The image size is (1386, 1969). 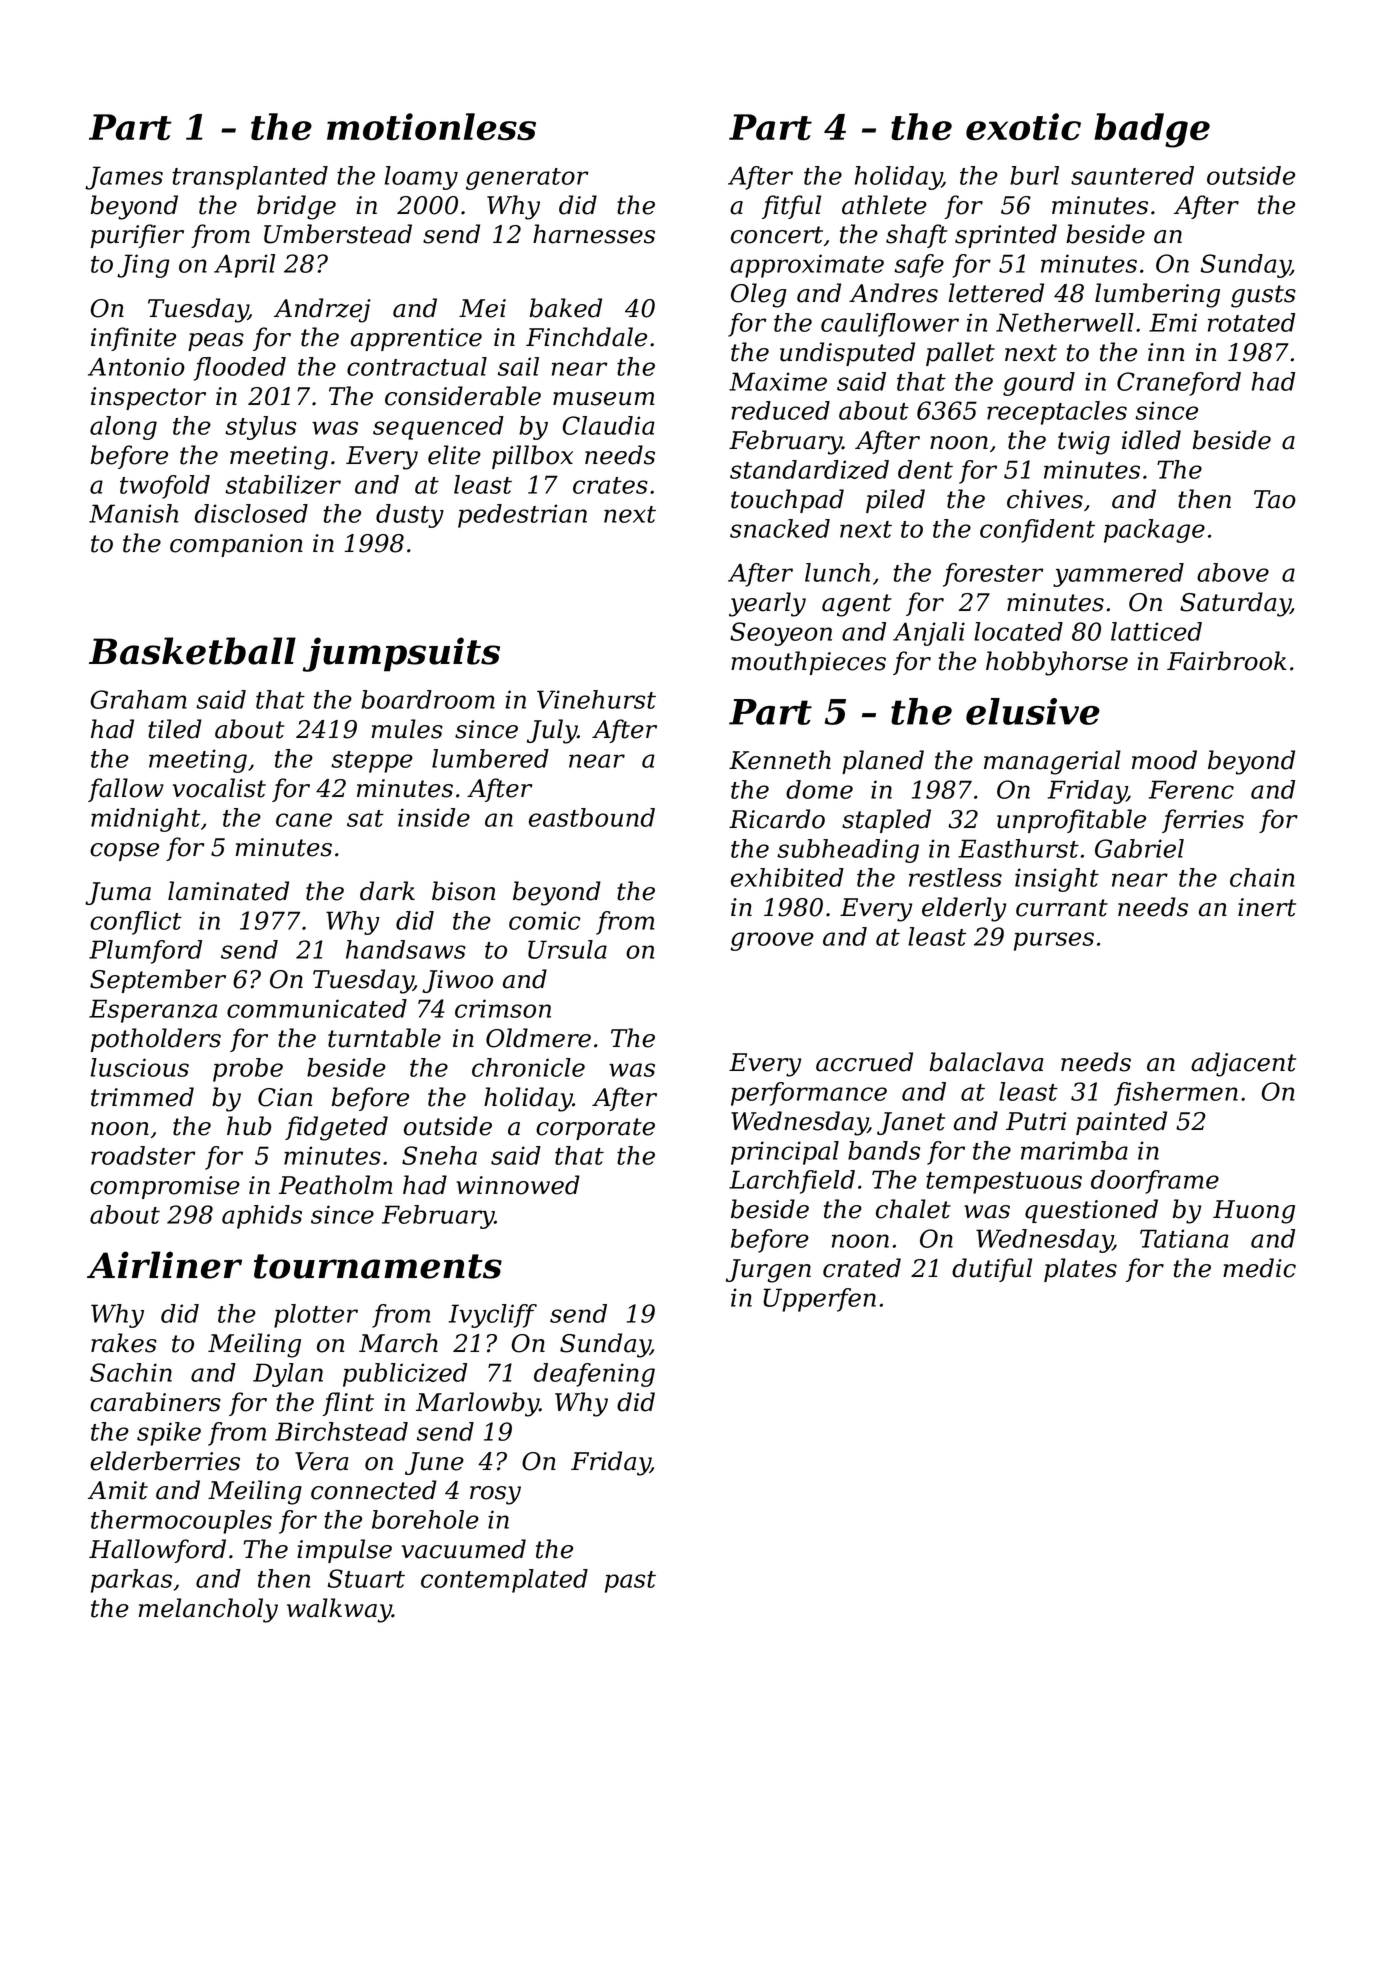 I want to click on performance, so click(x=809, y=1094).
